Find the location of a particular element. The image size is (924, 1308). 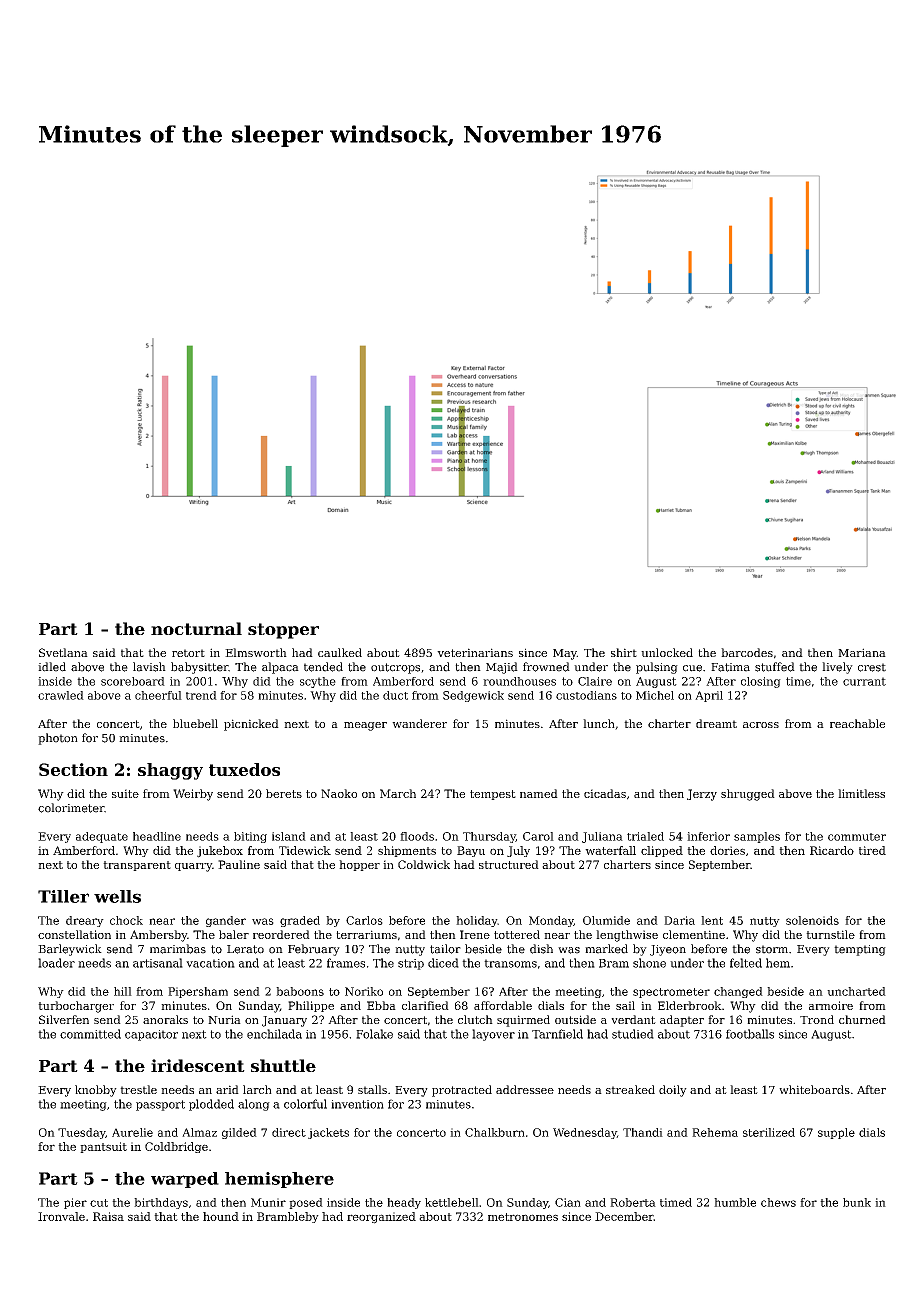

shirt is located at coordinates (624, 652).
